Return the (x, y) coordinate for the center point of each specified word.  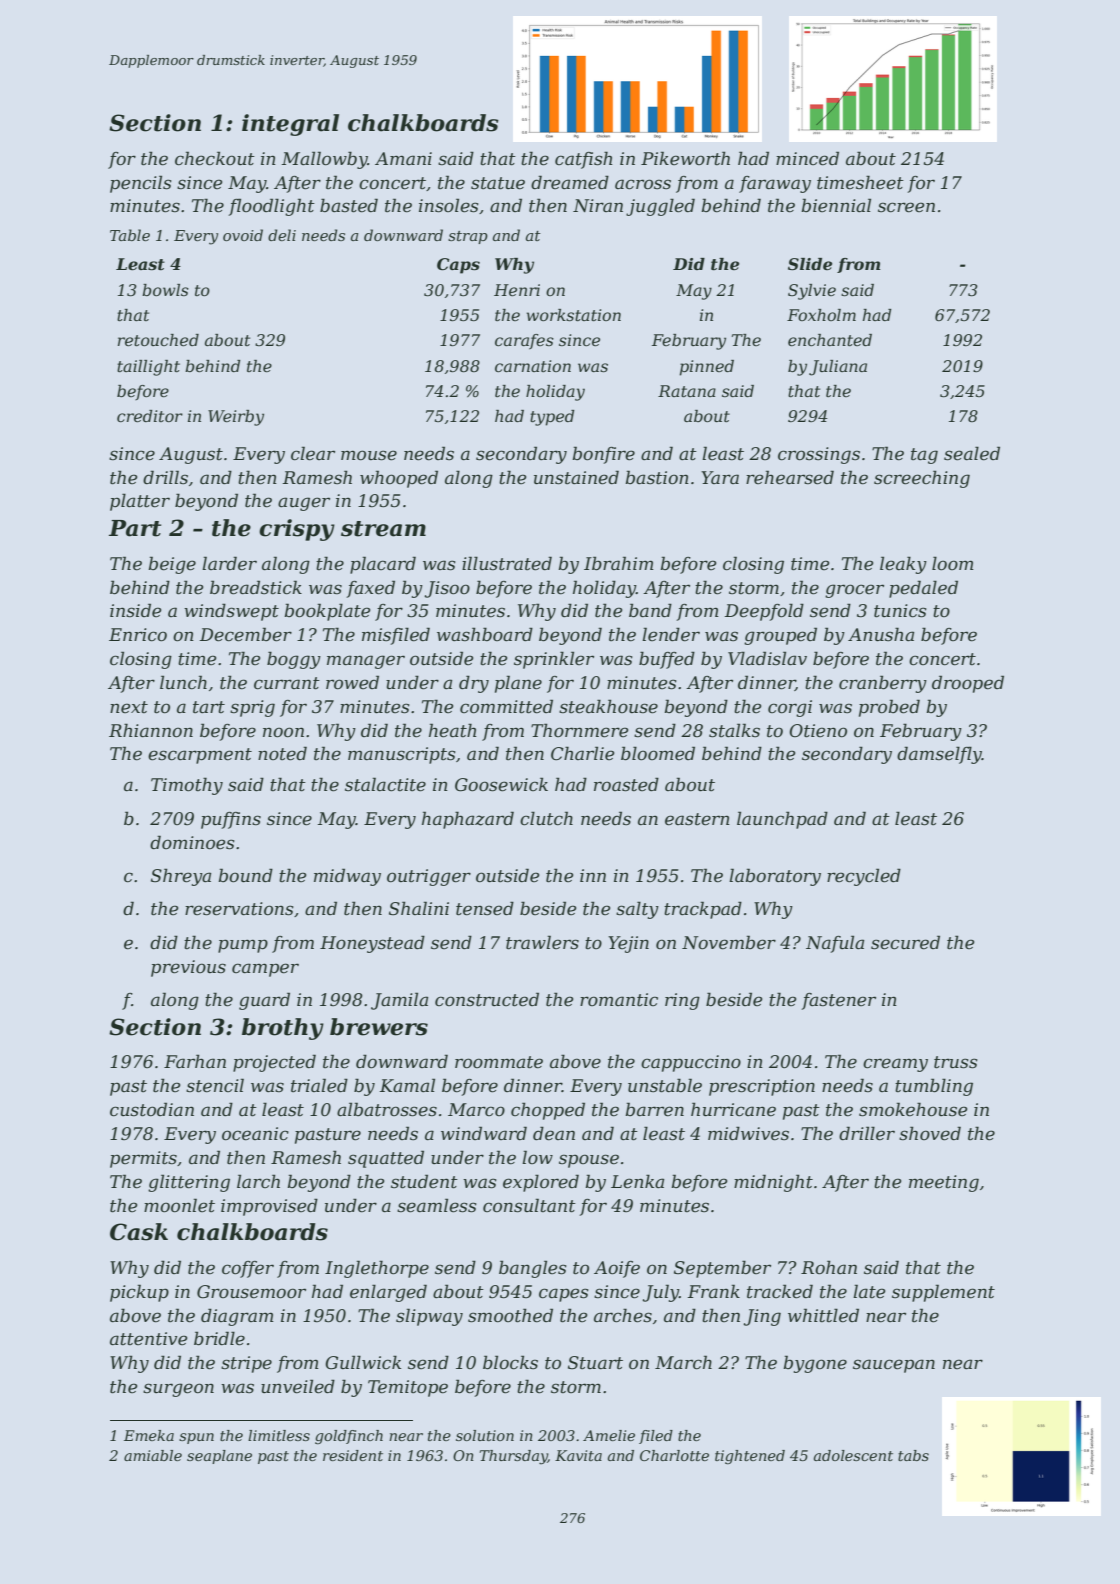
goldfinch (349, 1437)
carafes (524, 342)
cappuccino (691, 1063)
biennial (836, 205)
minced (807, 158)
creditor (150, 416)
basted (349, 205)
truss (955, 1062)
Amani (403, 158)
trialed (319, 1085)
